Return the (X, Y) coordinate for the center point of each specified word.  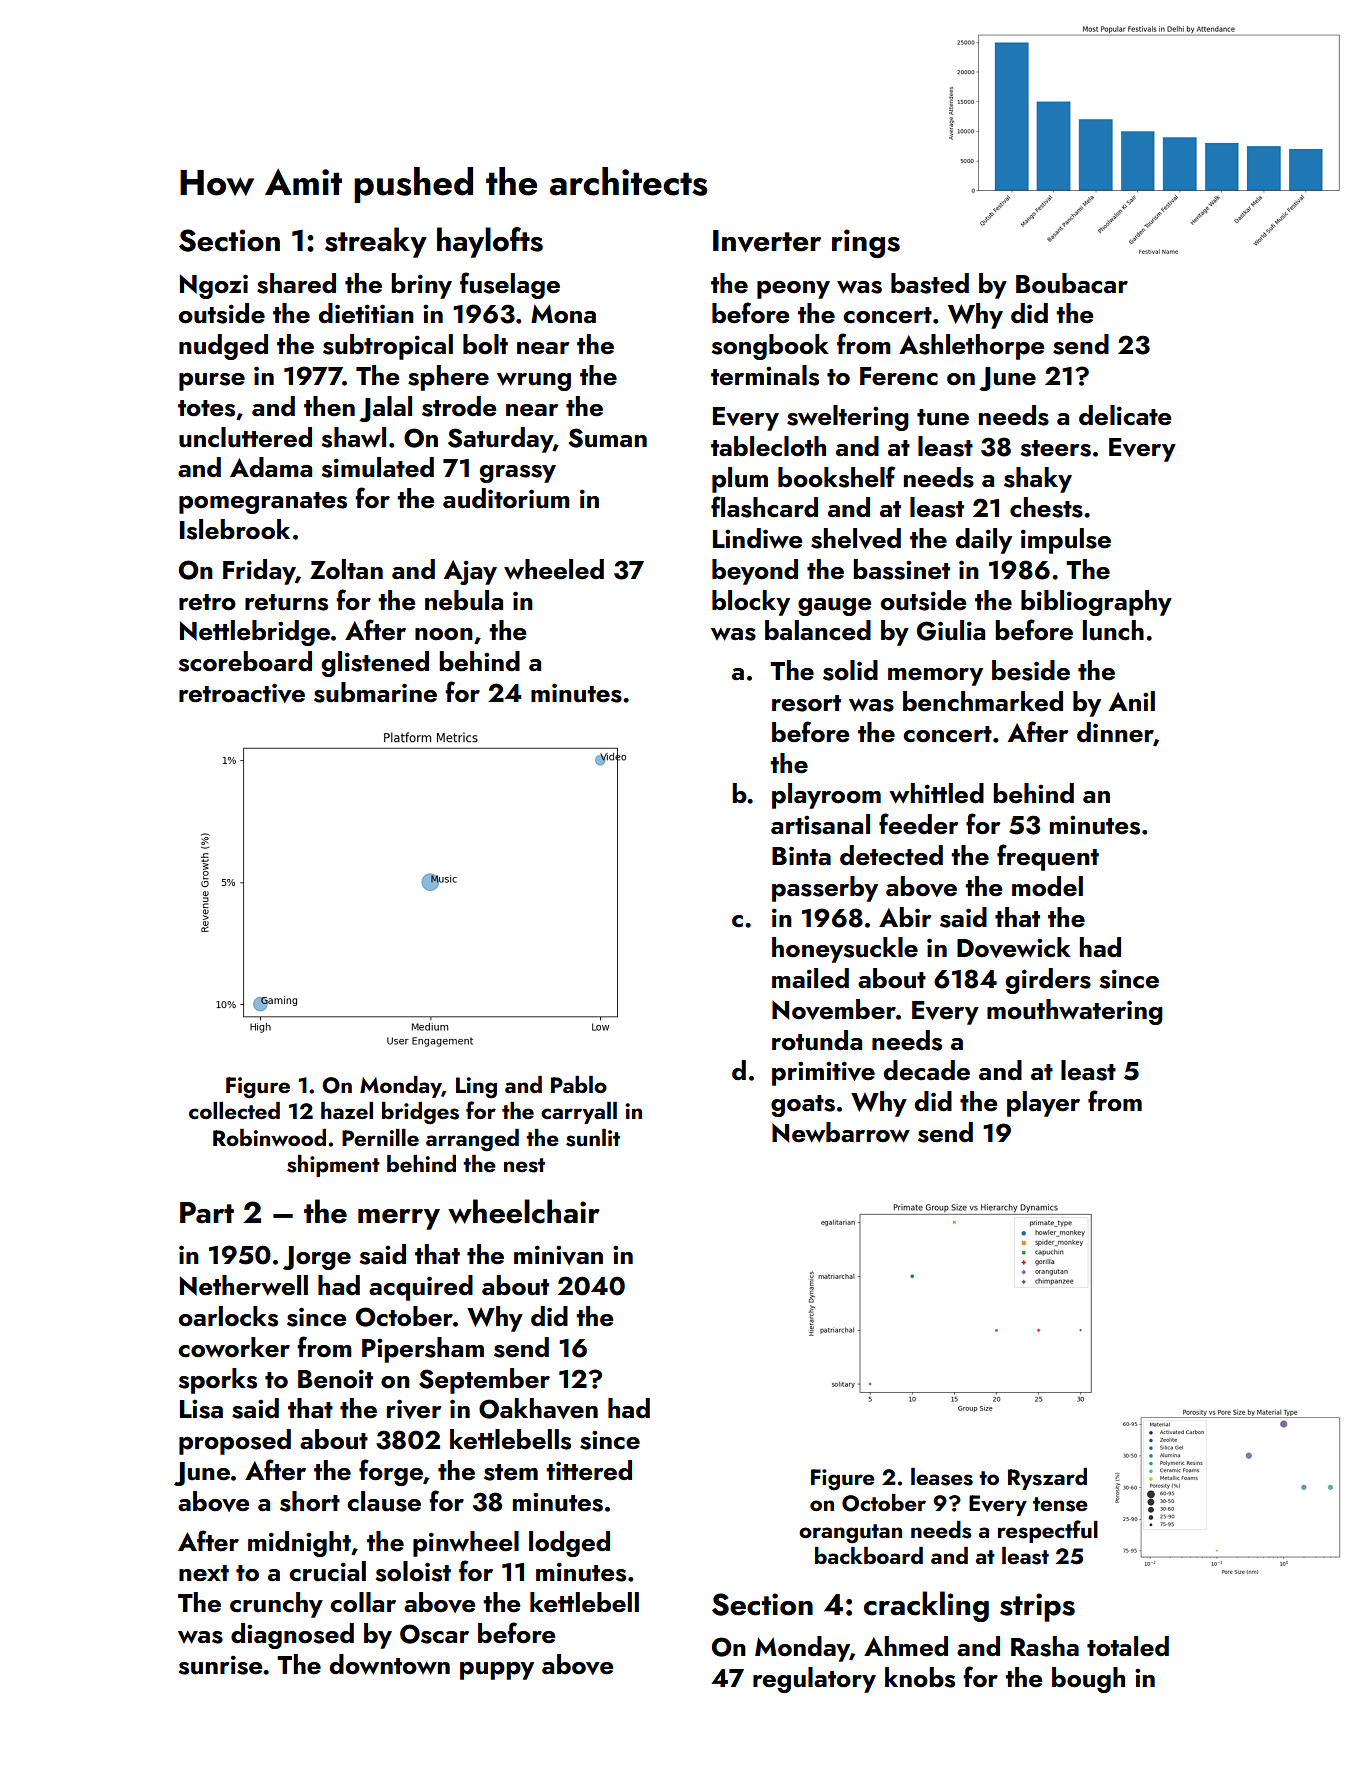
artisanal (820, 824)
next (204, 1573)
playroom (826, 796)
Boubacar (1072, 283)
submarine (375, 692)
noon (444, 634)
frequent (1048, 857)
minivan (558, 1255)
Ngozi (214, 286)
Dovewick (1014, 947)
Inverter (767, 241)
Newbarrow (841, 1132)
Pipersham (423, 1350)
